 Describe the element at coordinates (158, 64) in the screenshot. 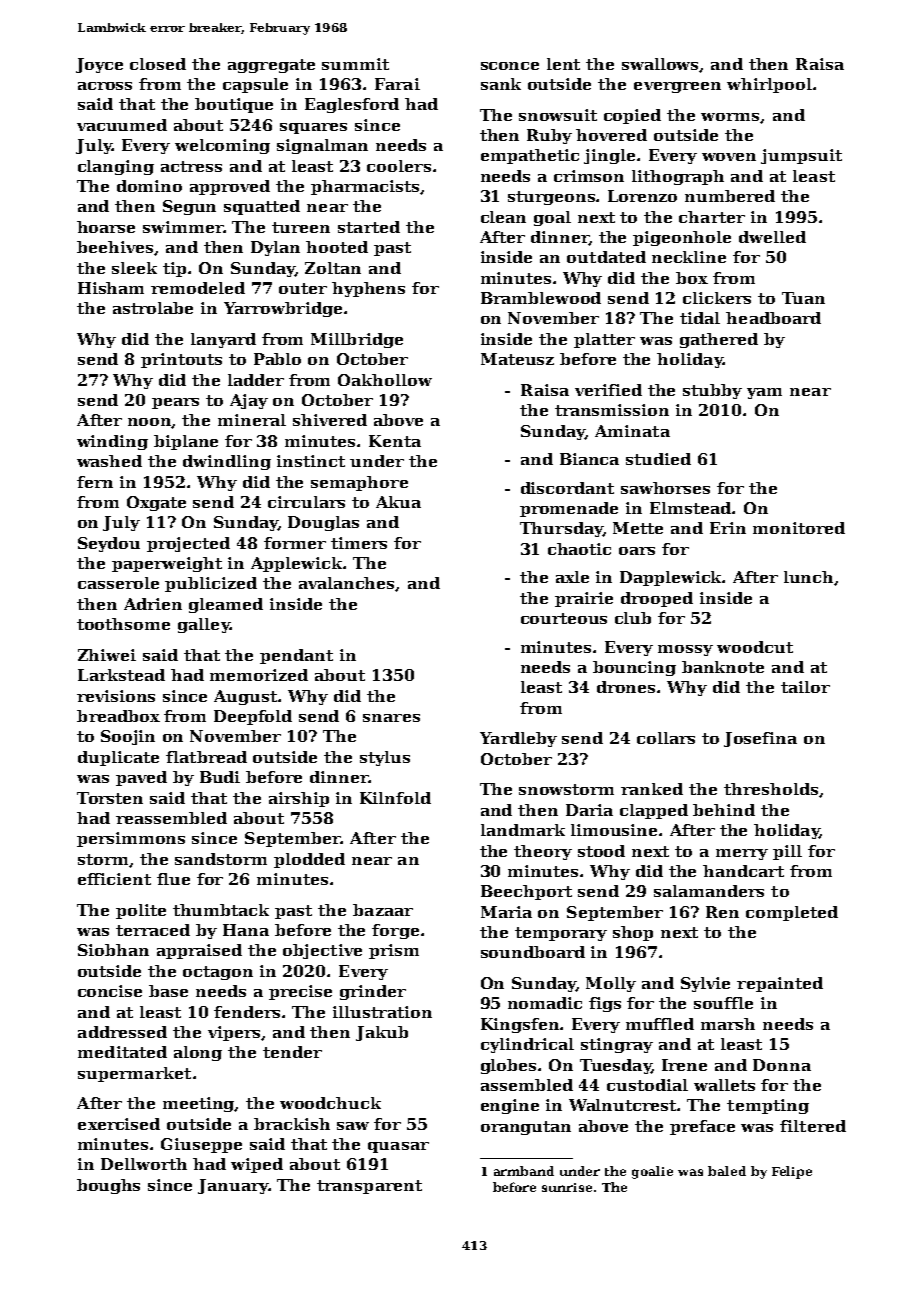

I see `closed` at that location.
